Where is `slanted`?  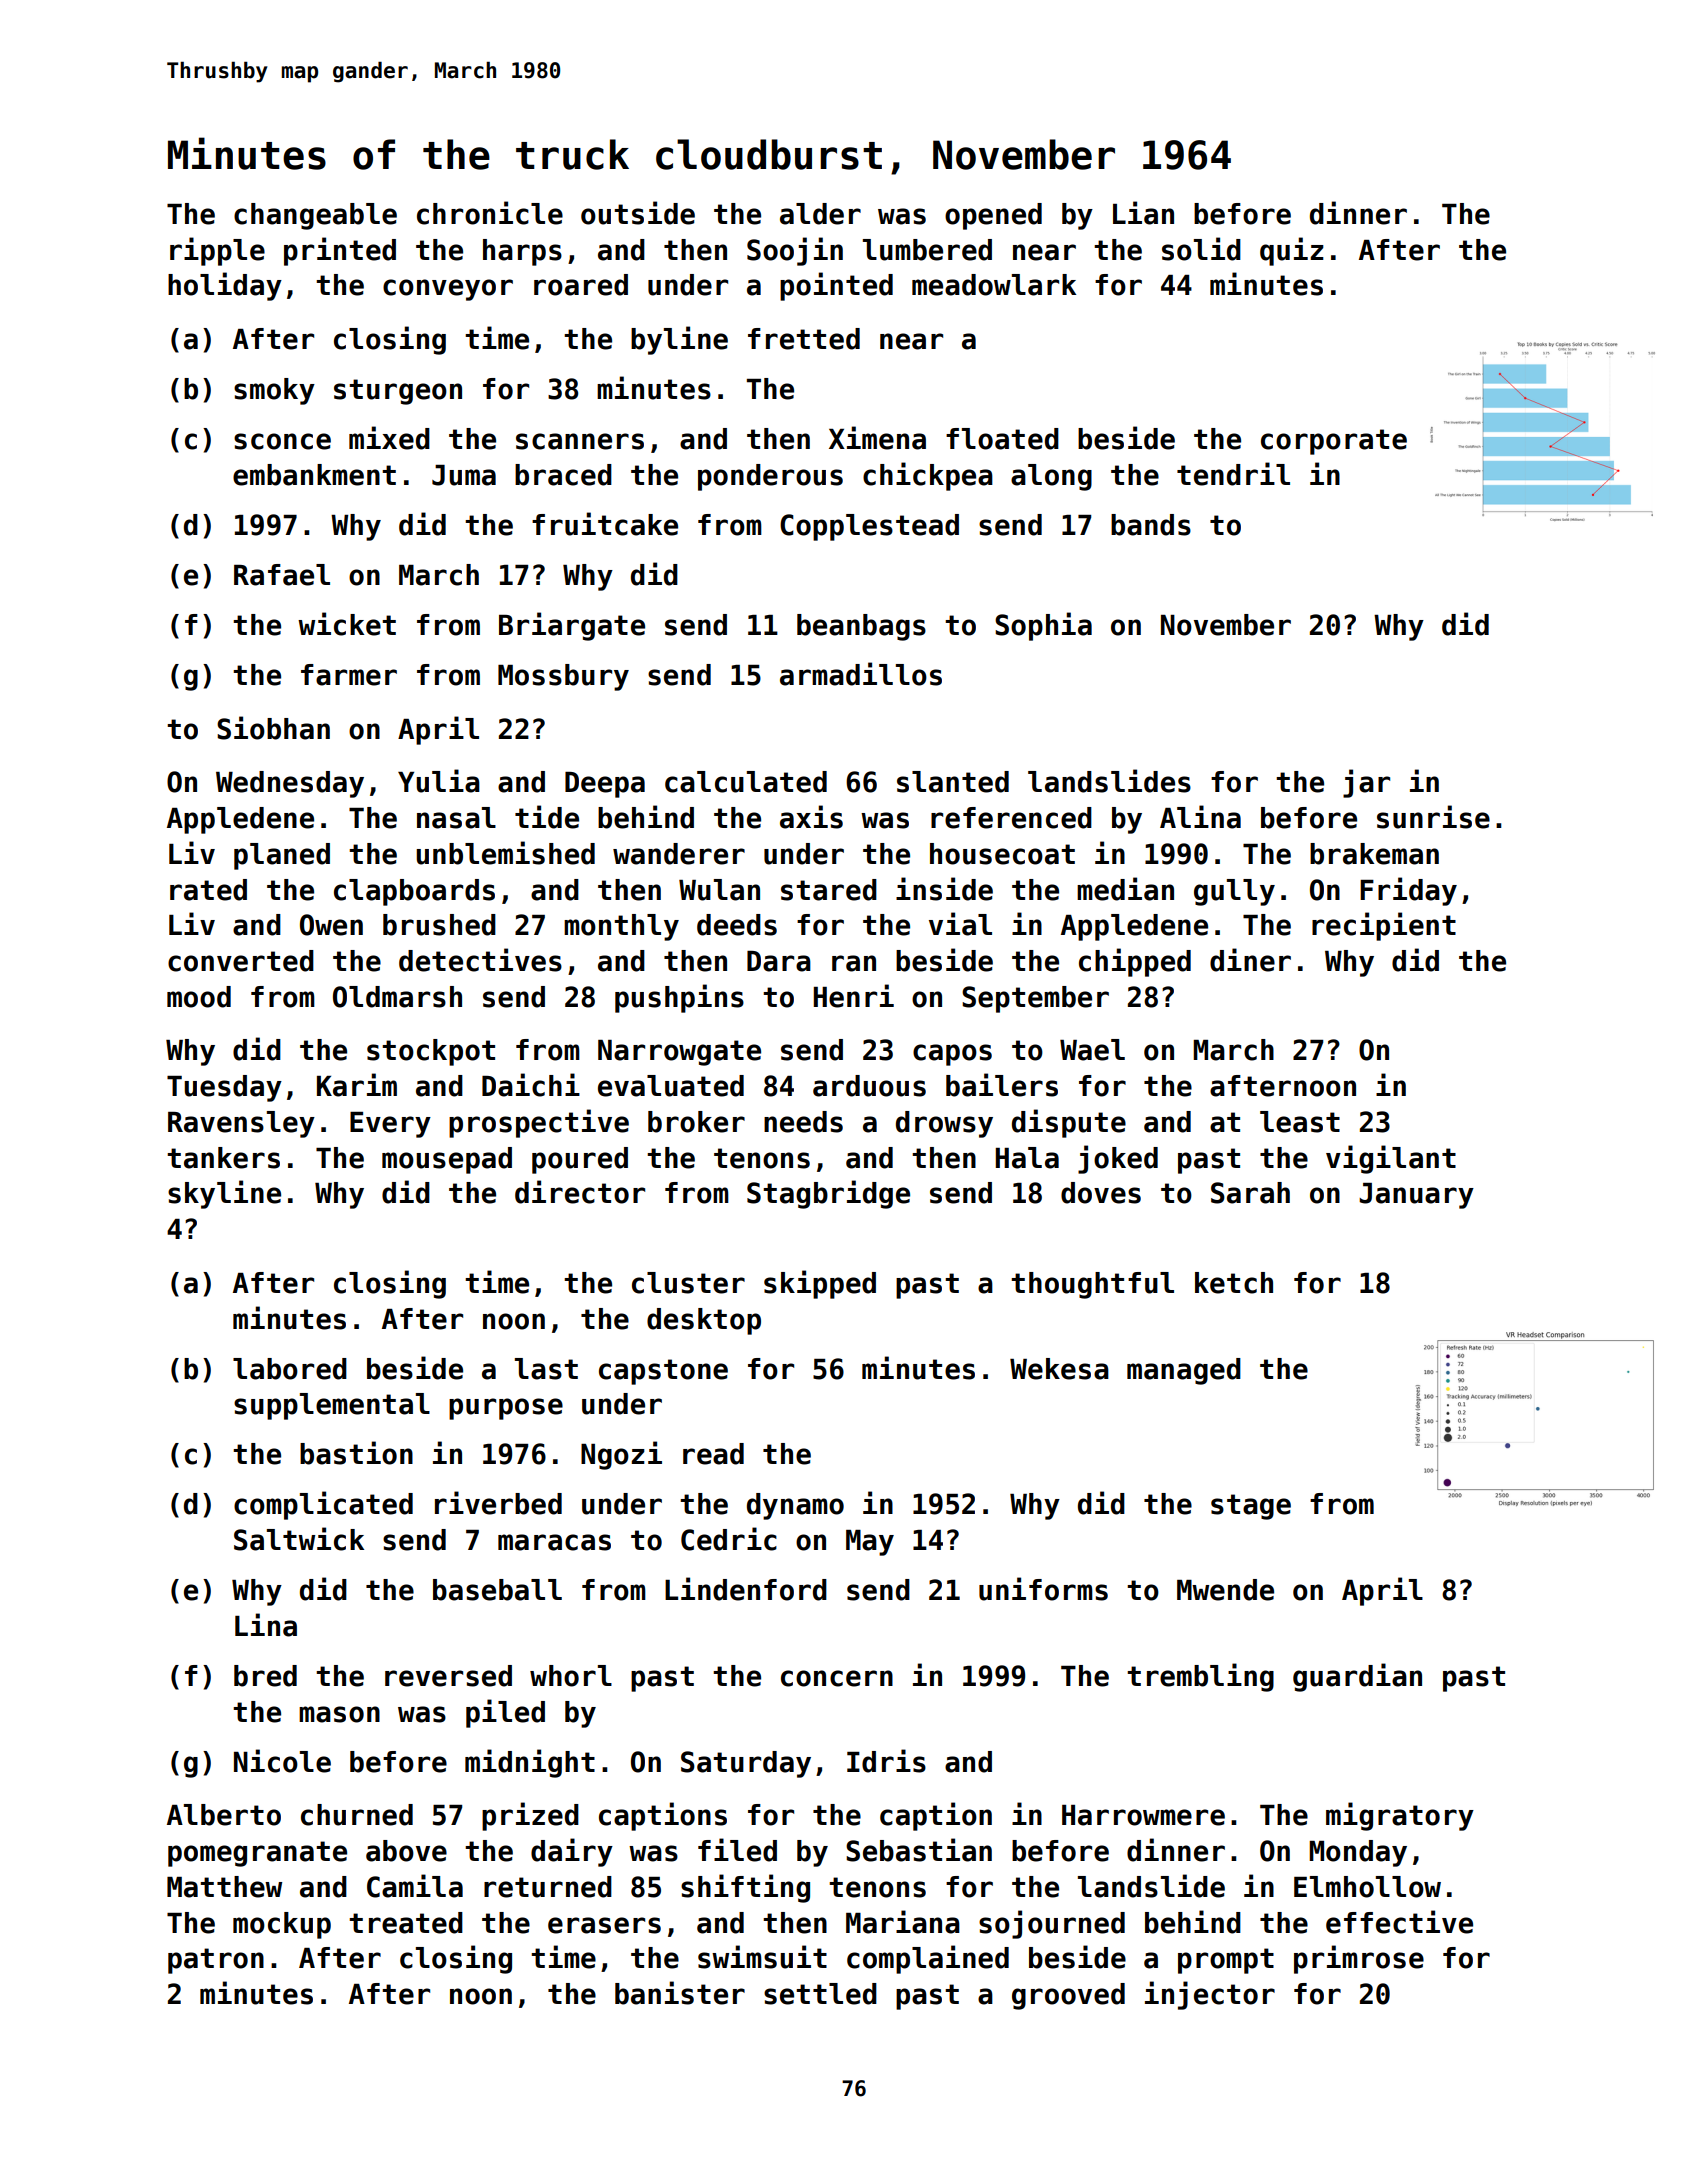 slanted is located at coordinates (953, 782).
